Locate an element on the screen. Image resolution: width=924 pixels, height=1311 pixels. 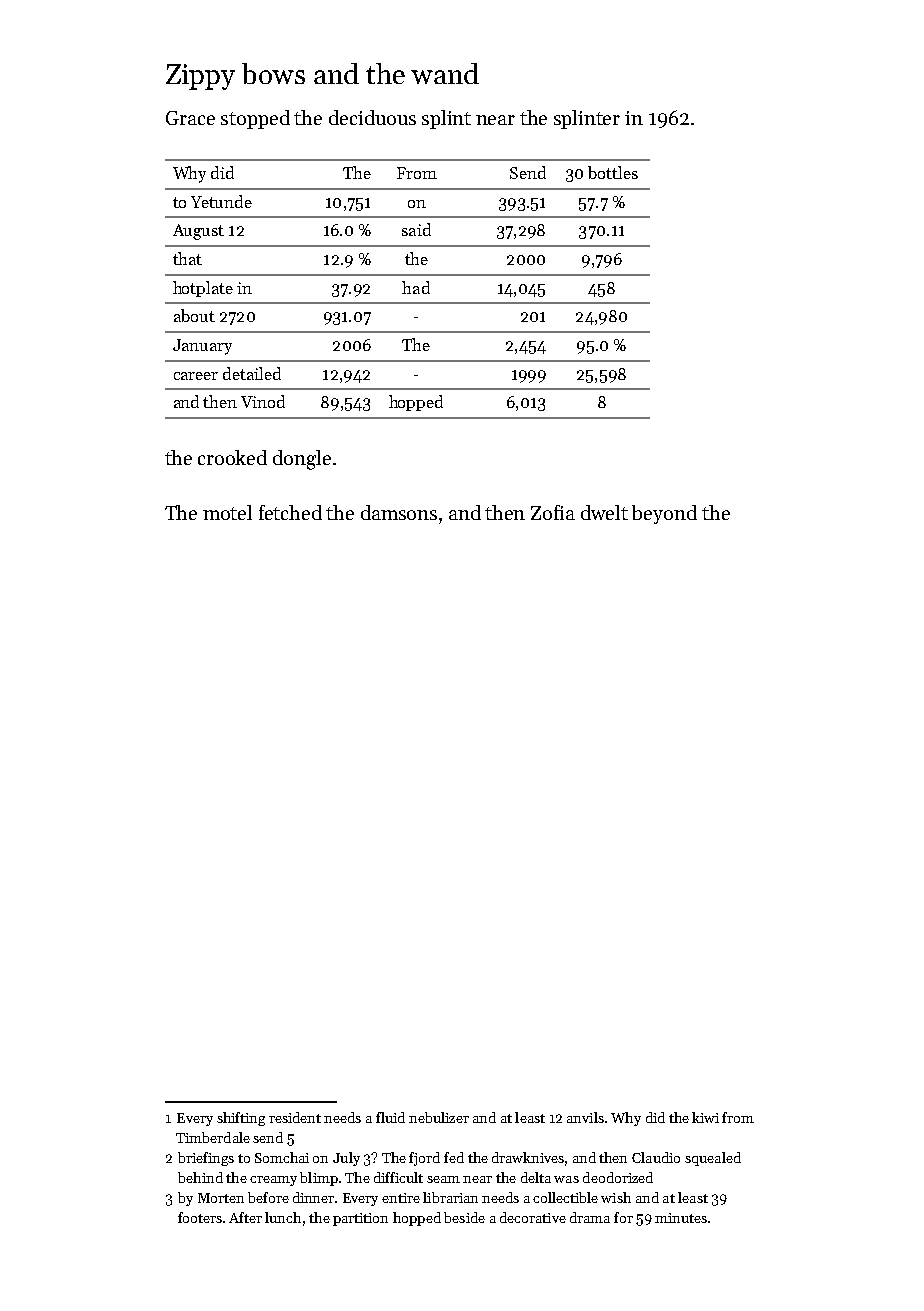
kiwi is located at coordinates (705, 1117).
